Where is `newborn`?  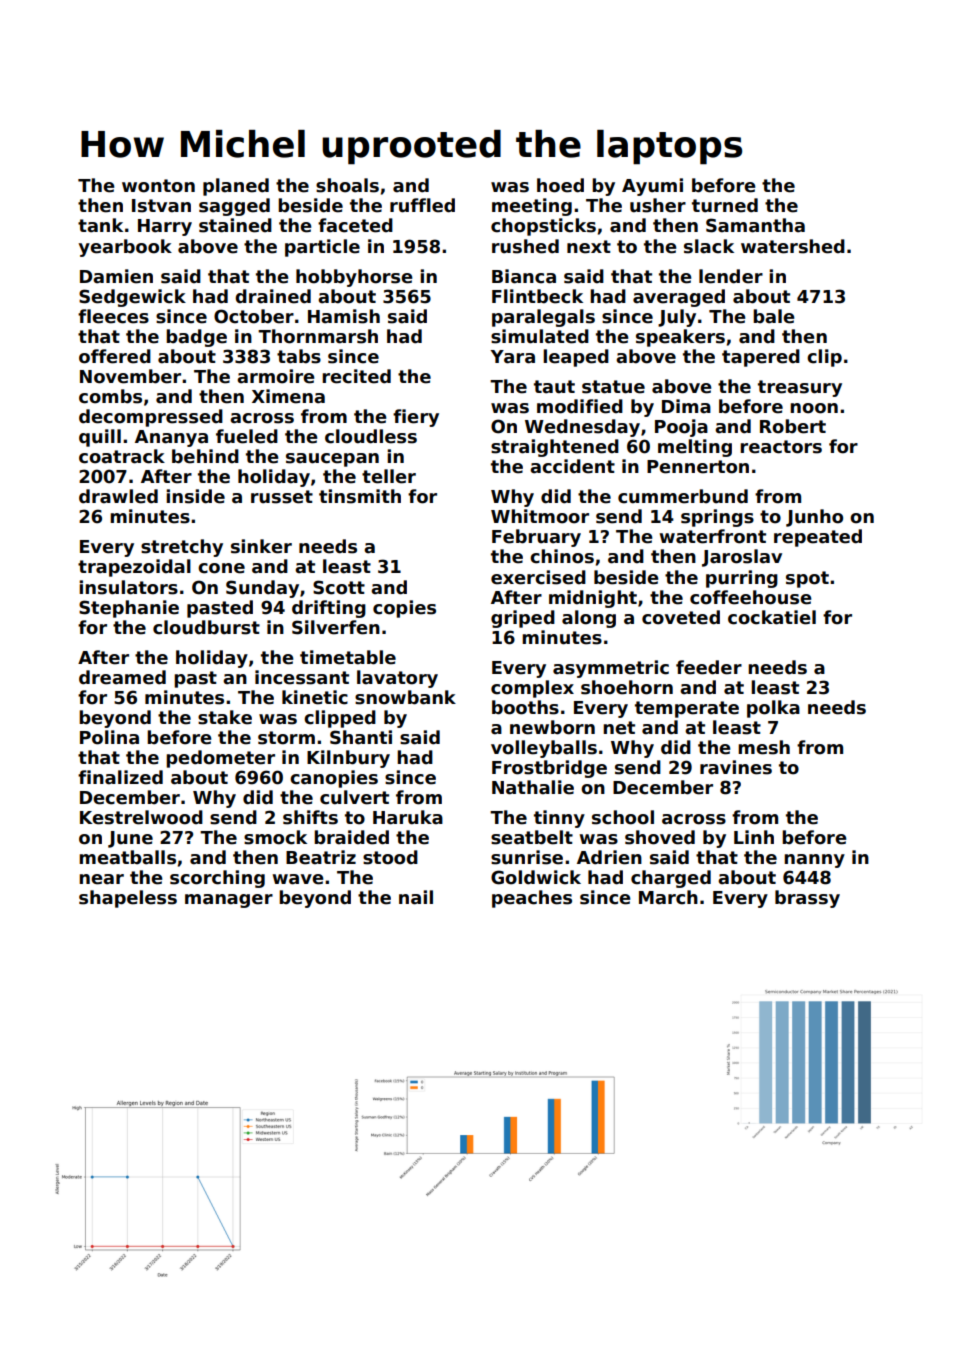 newborn is located at coordinates (552, 727).
